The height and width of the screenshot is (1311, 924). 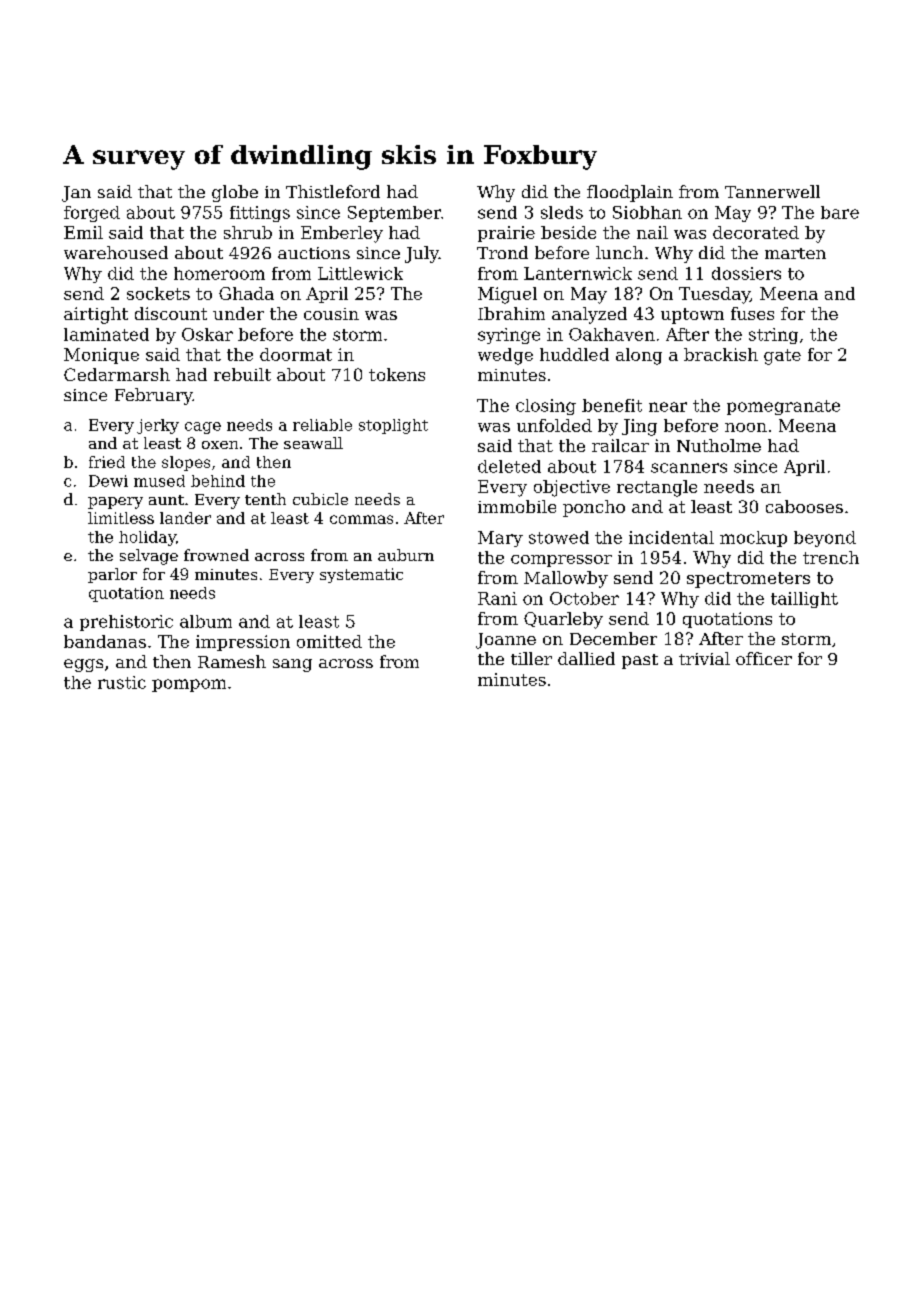 I want to click on shrub, so click(x=248, y=232).
